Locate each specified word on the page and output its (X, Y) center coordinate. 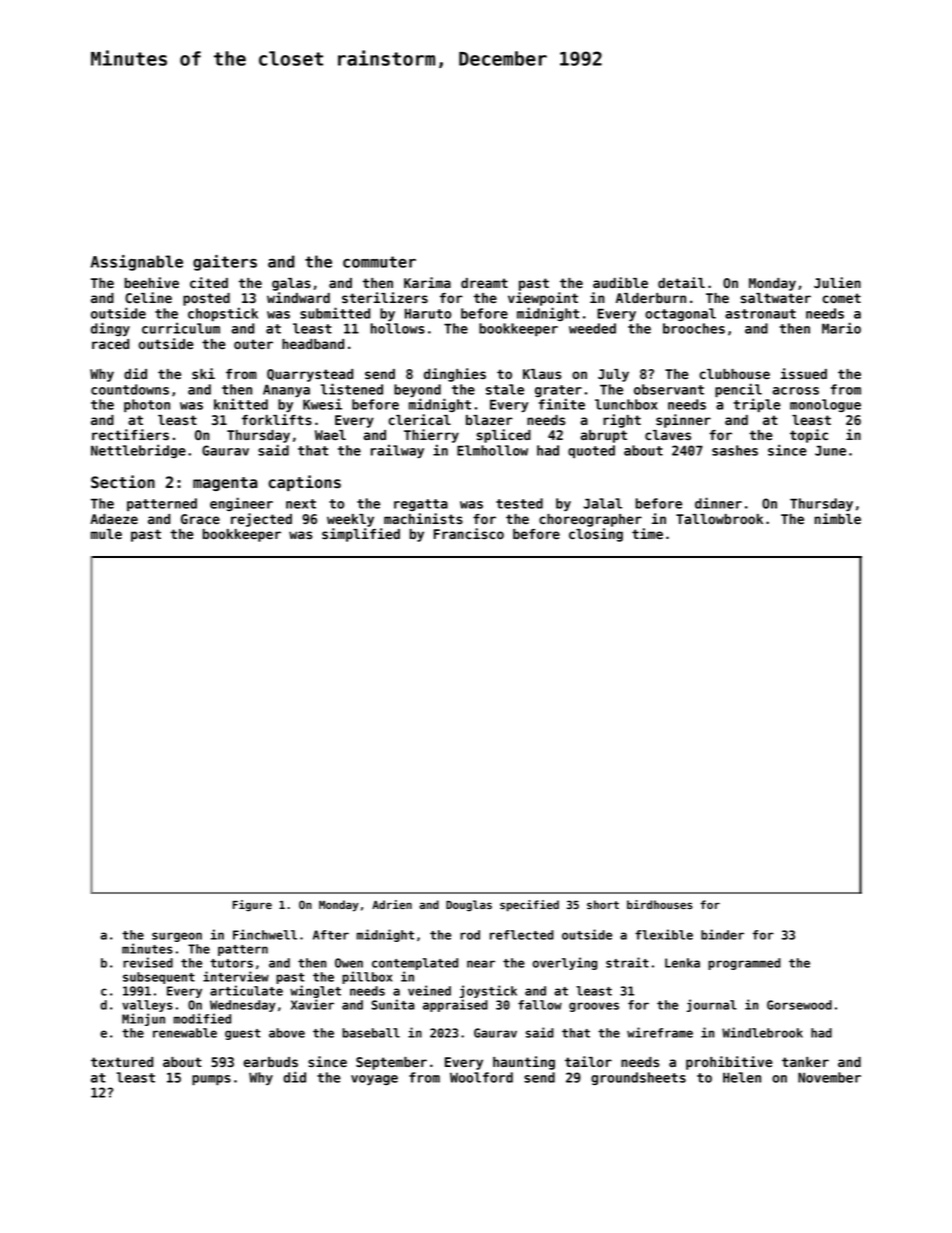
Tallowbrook (719, 519)
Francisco (469, 533)
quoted (591, 451)
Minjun (143, 1019)
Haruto (428, 313)
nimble (837, 518)
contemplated (415, 964)
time (647, 533)
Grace (200, 519)
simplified (361, 535)
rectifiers (130, 434)
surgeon (177, 937)
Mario (841, 328)
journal (712, 1005)
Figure (252, 906)
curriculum (181, 328)
